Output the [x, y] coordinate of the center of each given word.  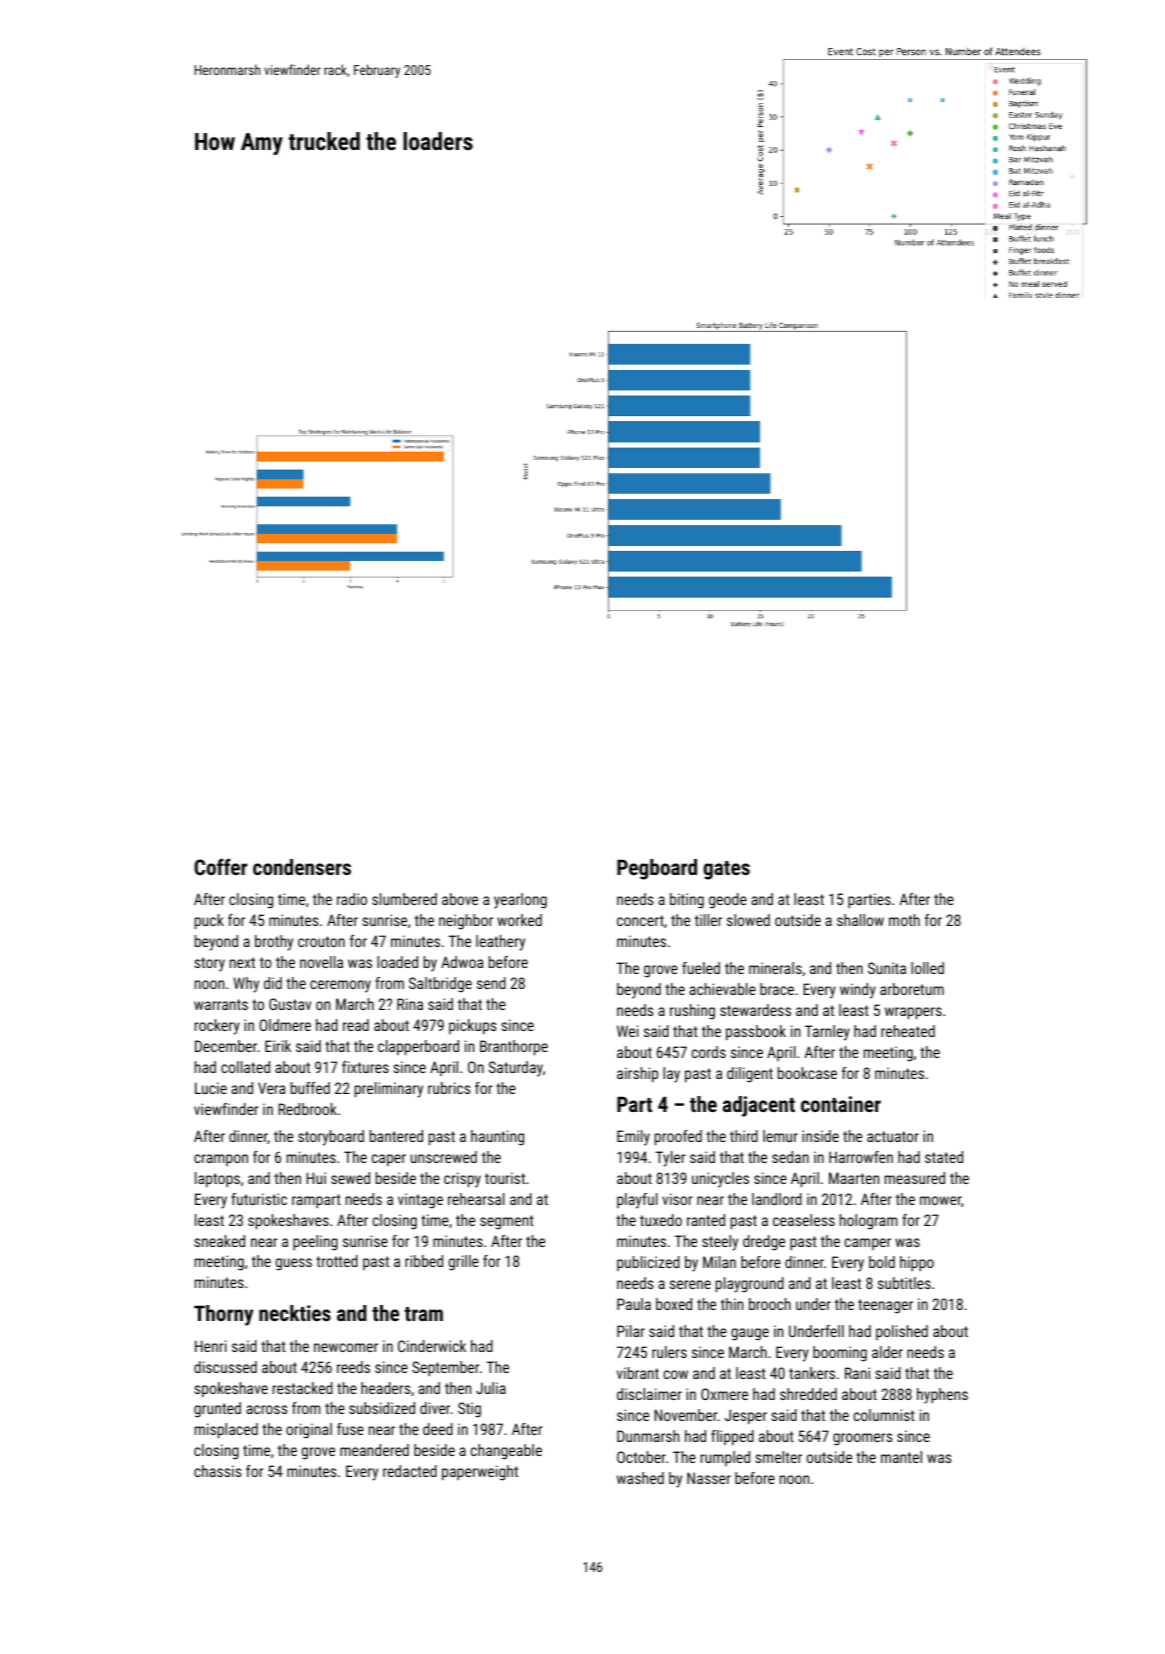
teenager [885, 1306]
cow [676, 1374]
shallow [860, 920]
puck [209, 922]
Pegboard [657, 869]
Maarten [854, 1178]
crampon [221, 1160]
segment [507, 1222]
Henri [211, 1346]
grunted [217, 1410]
